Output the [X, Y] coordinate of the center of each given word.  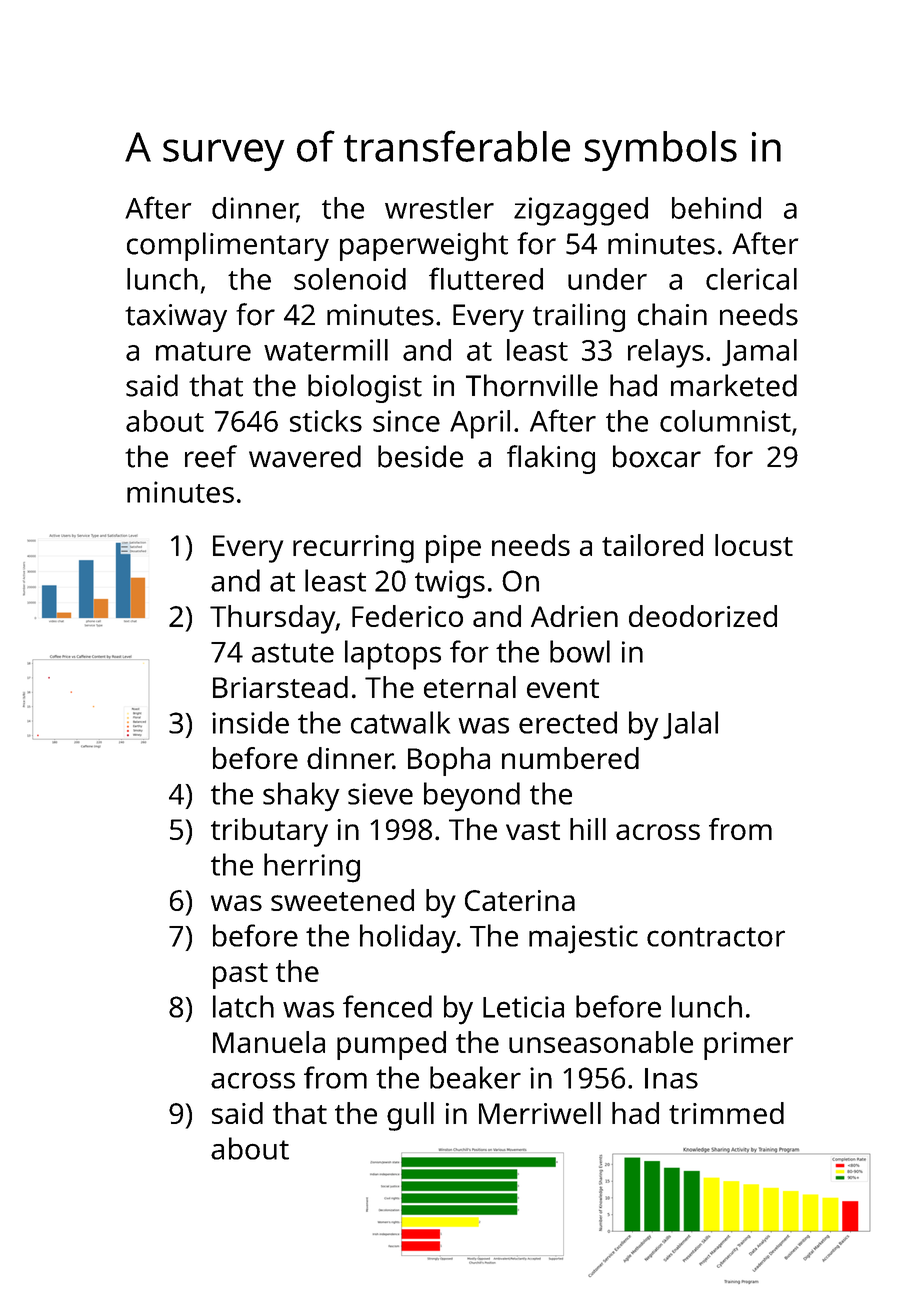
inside [250, 722]
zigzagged [581, 211]
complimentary [228, 246]
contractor [716, 937]
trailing [579, 317]
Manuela [269, 1042]
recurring [353, 549]
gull [410, 1116]
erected [568, 722]
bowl [580, 651]
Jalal [690, 725]
